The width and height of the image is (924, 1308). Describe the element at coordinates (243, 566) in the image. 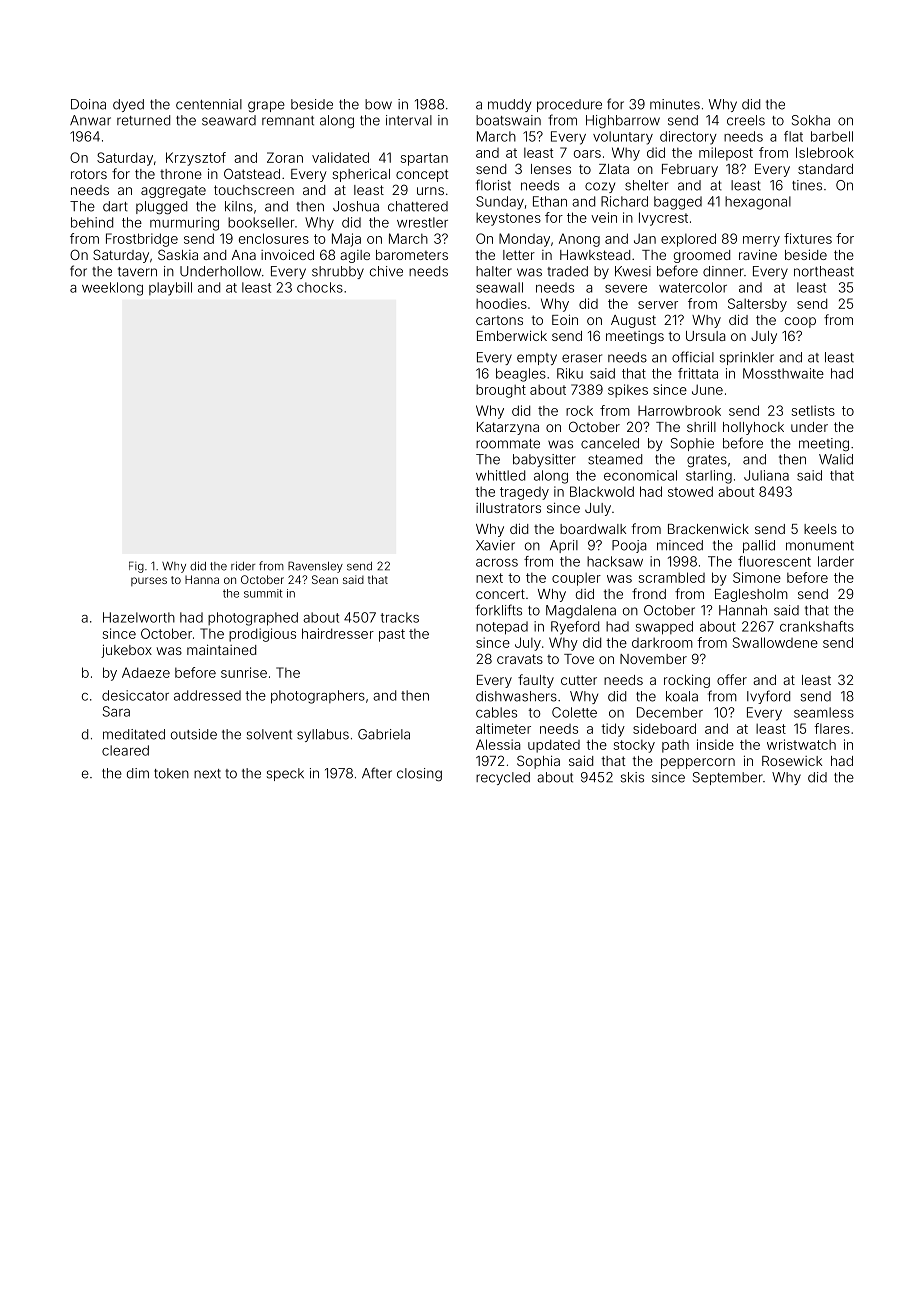

I see `rider` at that location.
